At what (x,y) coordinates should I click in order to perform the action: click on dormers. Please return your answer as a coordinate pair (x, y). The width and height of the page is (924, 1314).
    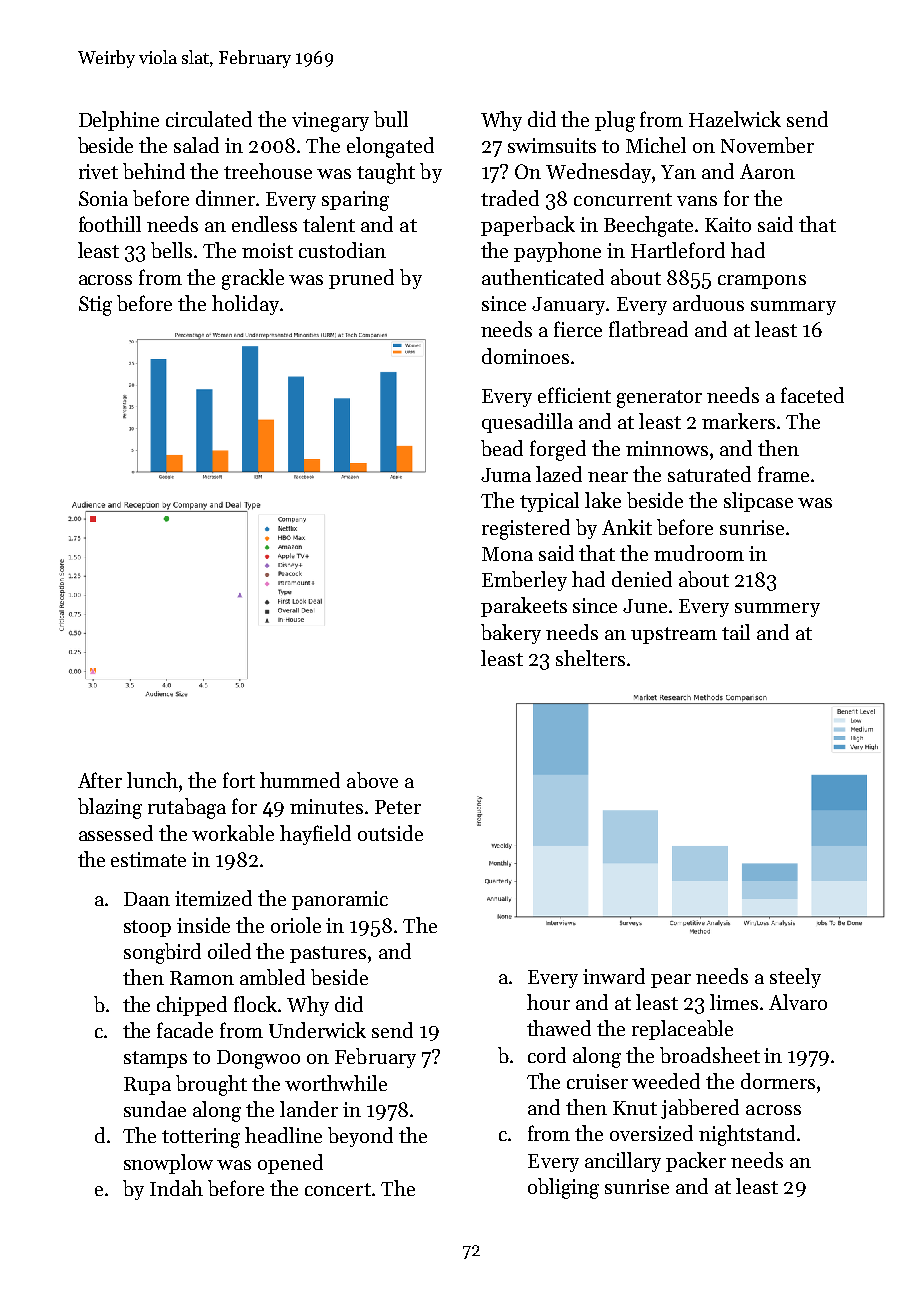
    Looking at the image, I should click on (778, 1081).
